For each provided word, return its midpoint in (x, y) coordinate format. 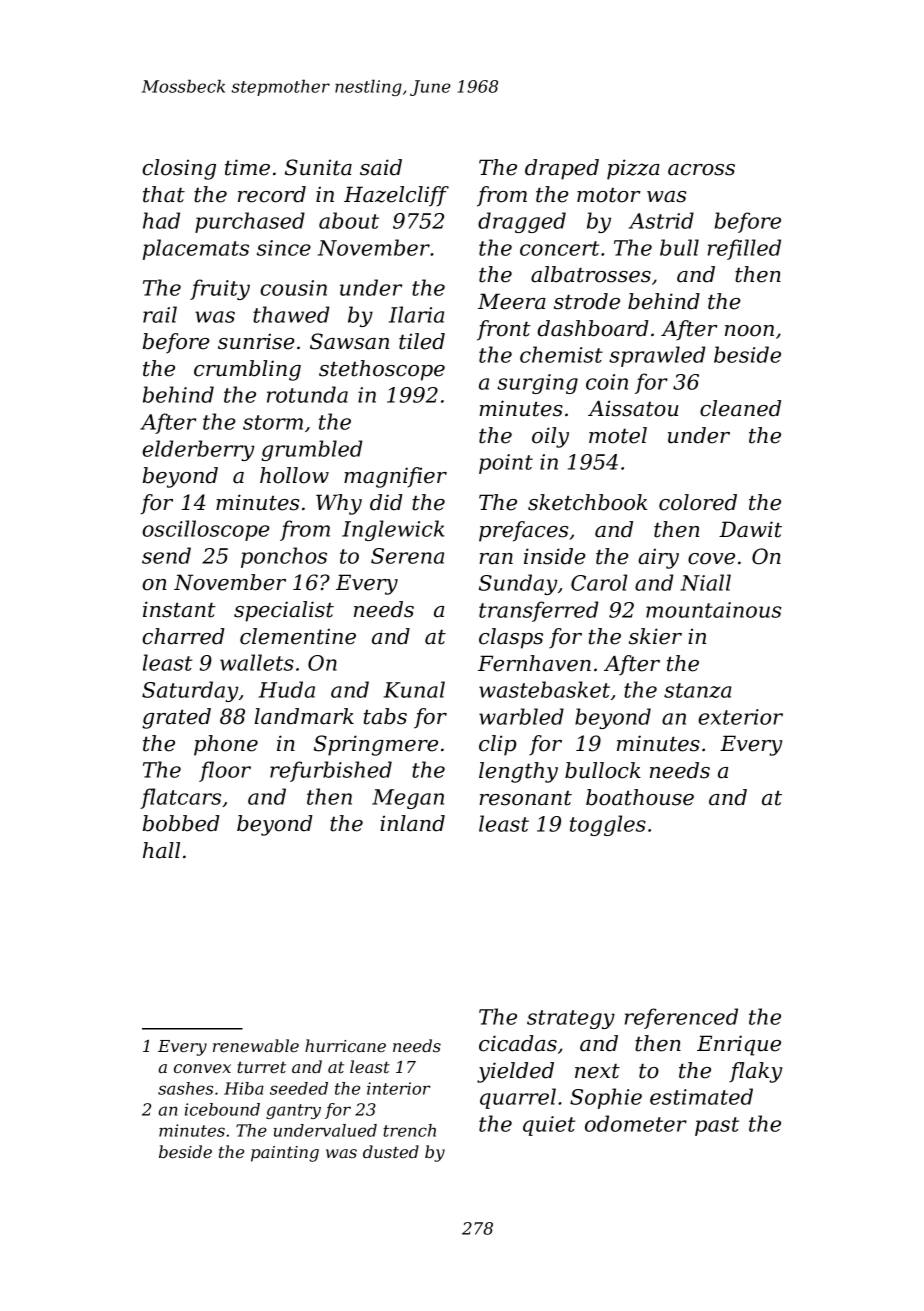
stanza (698, 690)
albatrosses (591, 274)
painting (285, 1154)
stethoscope (382, 370)
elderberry (198, 450)
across (701, 170)
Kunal (414, 689)
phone (226, 745)
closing (179, 169)
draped (562, 169)
